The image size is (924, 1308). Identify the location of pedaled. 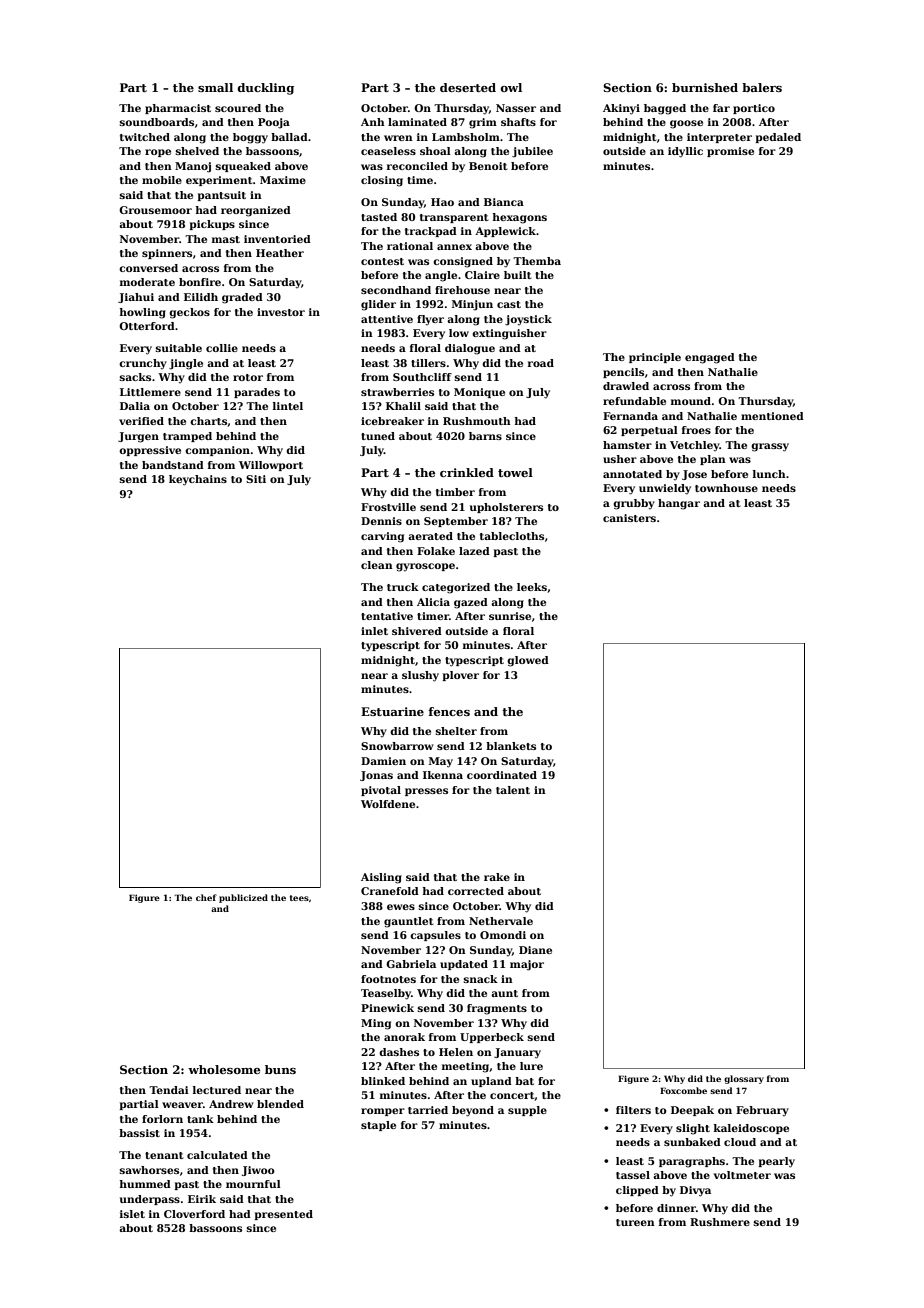
(778, 138).
